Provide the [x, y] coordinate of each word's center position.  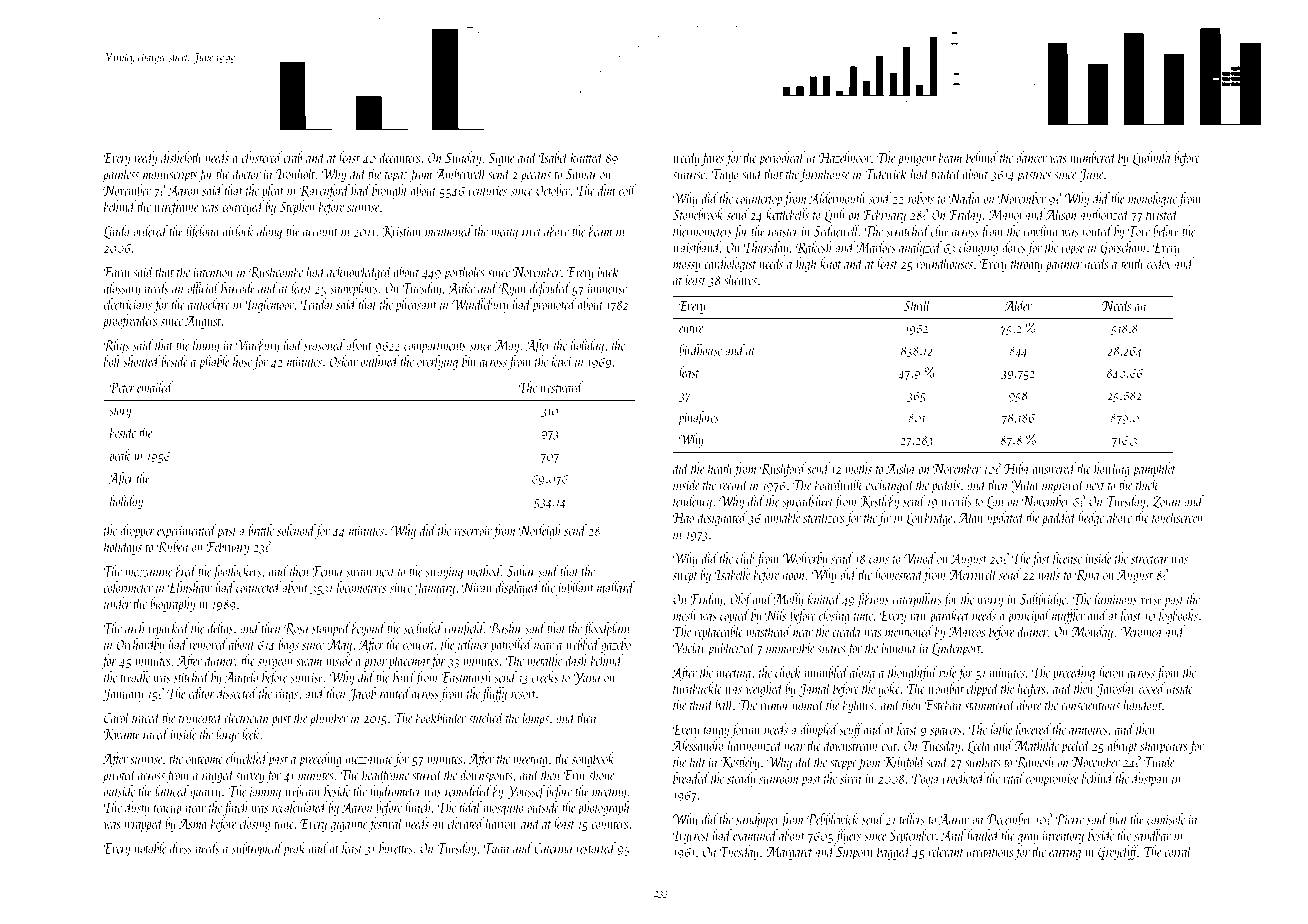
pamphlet [1154, 469]
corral [1179, 851]
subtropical [257, 849]
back [608, 271]
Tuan [496, 848]
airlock [238, 231]
